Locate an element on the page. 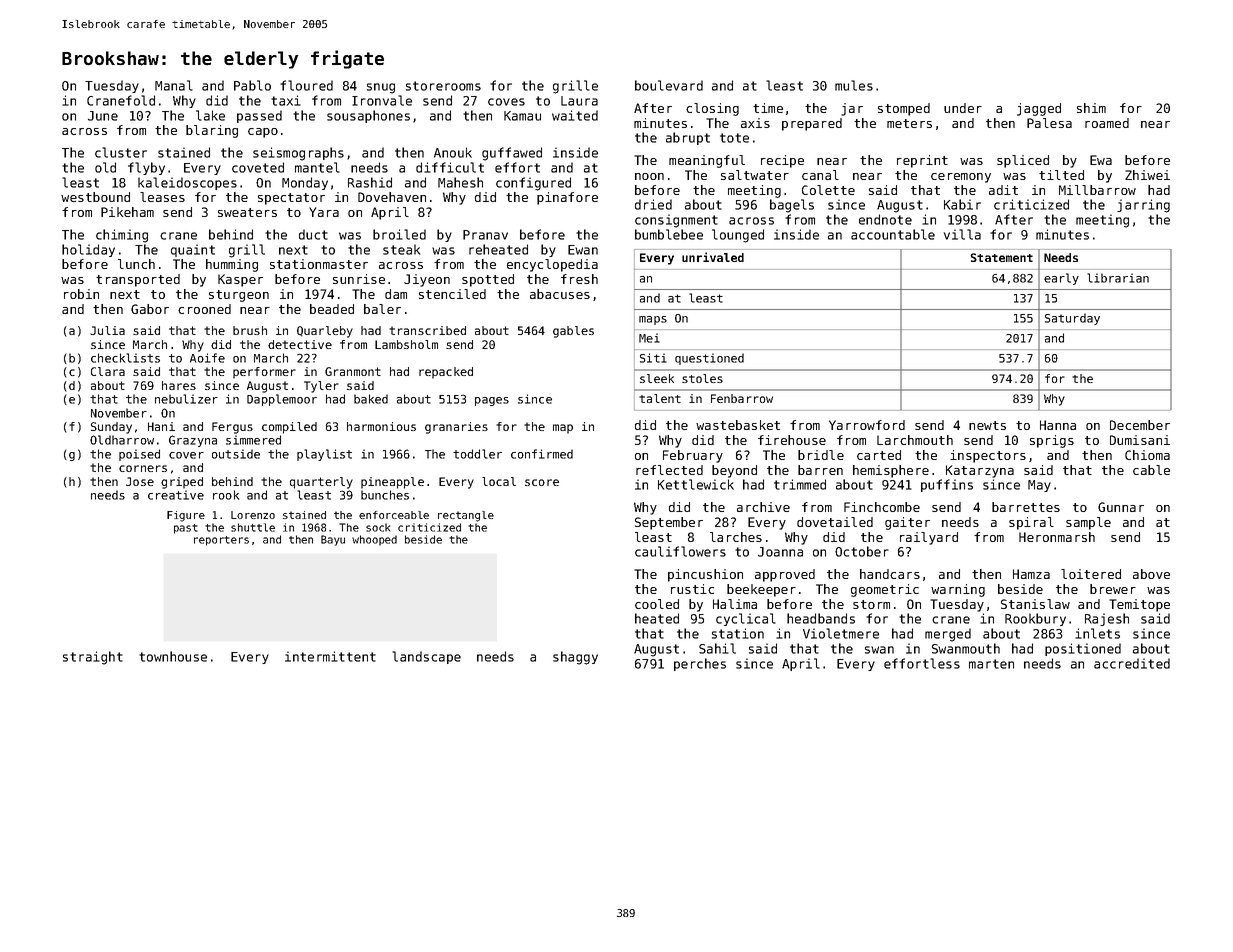 This document has height=952, width=1233. townhouse is located at coordinates (173, 656).
